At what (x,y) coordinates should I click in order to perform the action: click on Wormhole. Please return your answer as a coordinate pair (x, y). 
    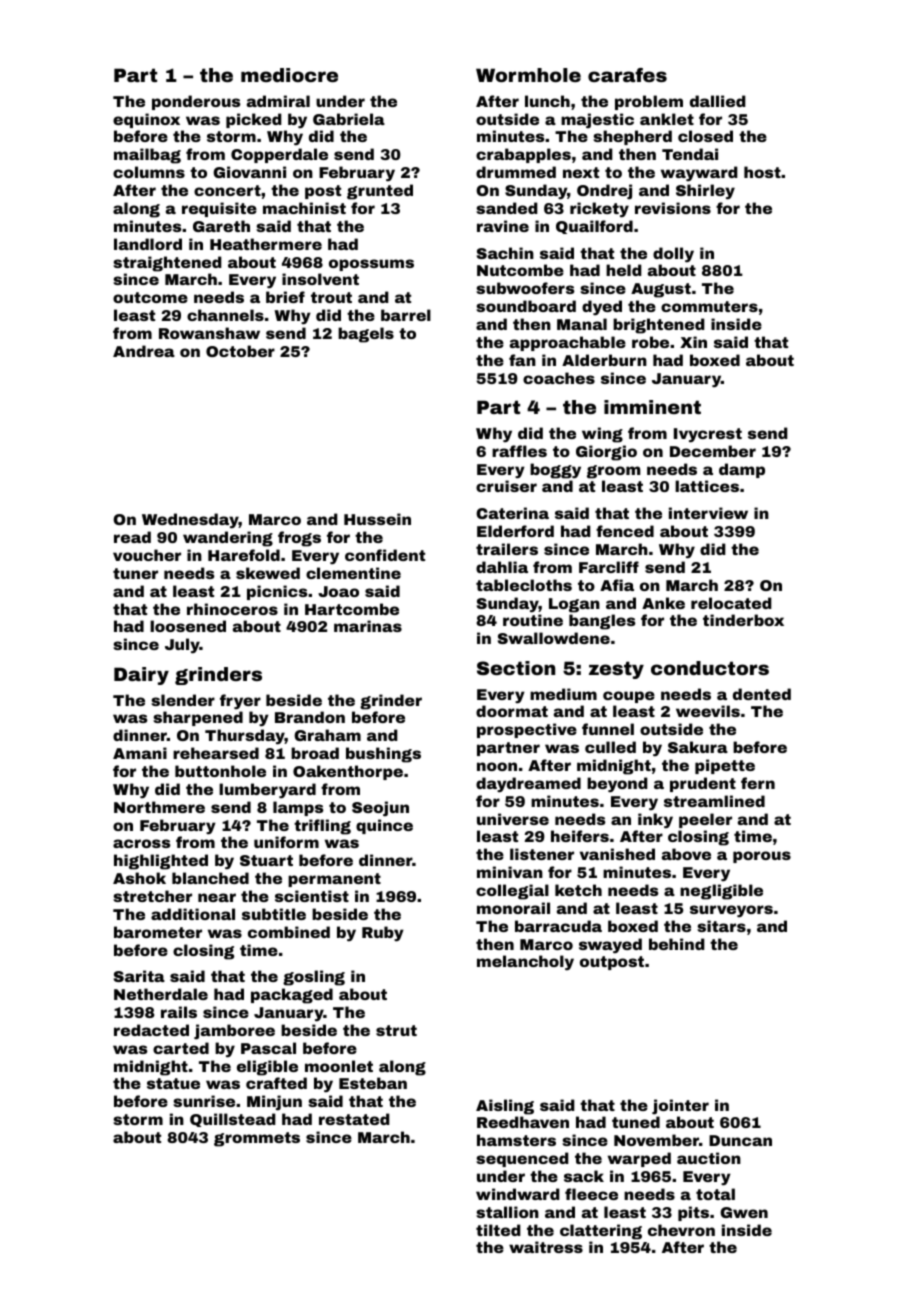
    Looking at the image, I should click on (528, 75).
